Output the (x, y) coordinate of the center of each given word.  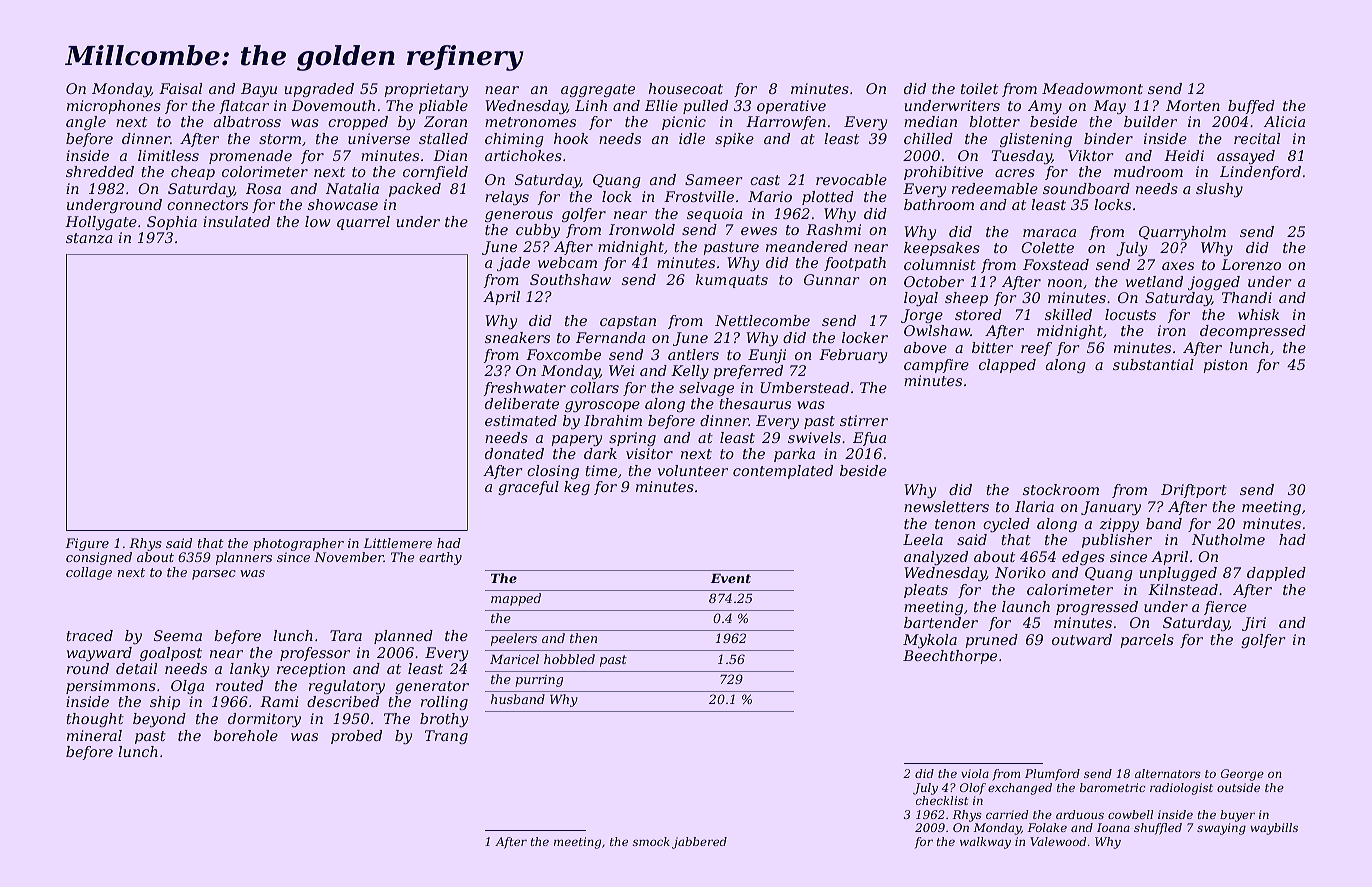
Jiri (1254, 624)
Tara (346, 635)
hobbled (569, 659)
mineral (94, 735)
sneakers (517, 337)
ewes (759, 231)
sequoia (715, 215)
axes (1178, 266)
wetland (1154, 281)
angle (86, 123)
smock (651, 841)
